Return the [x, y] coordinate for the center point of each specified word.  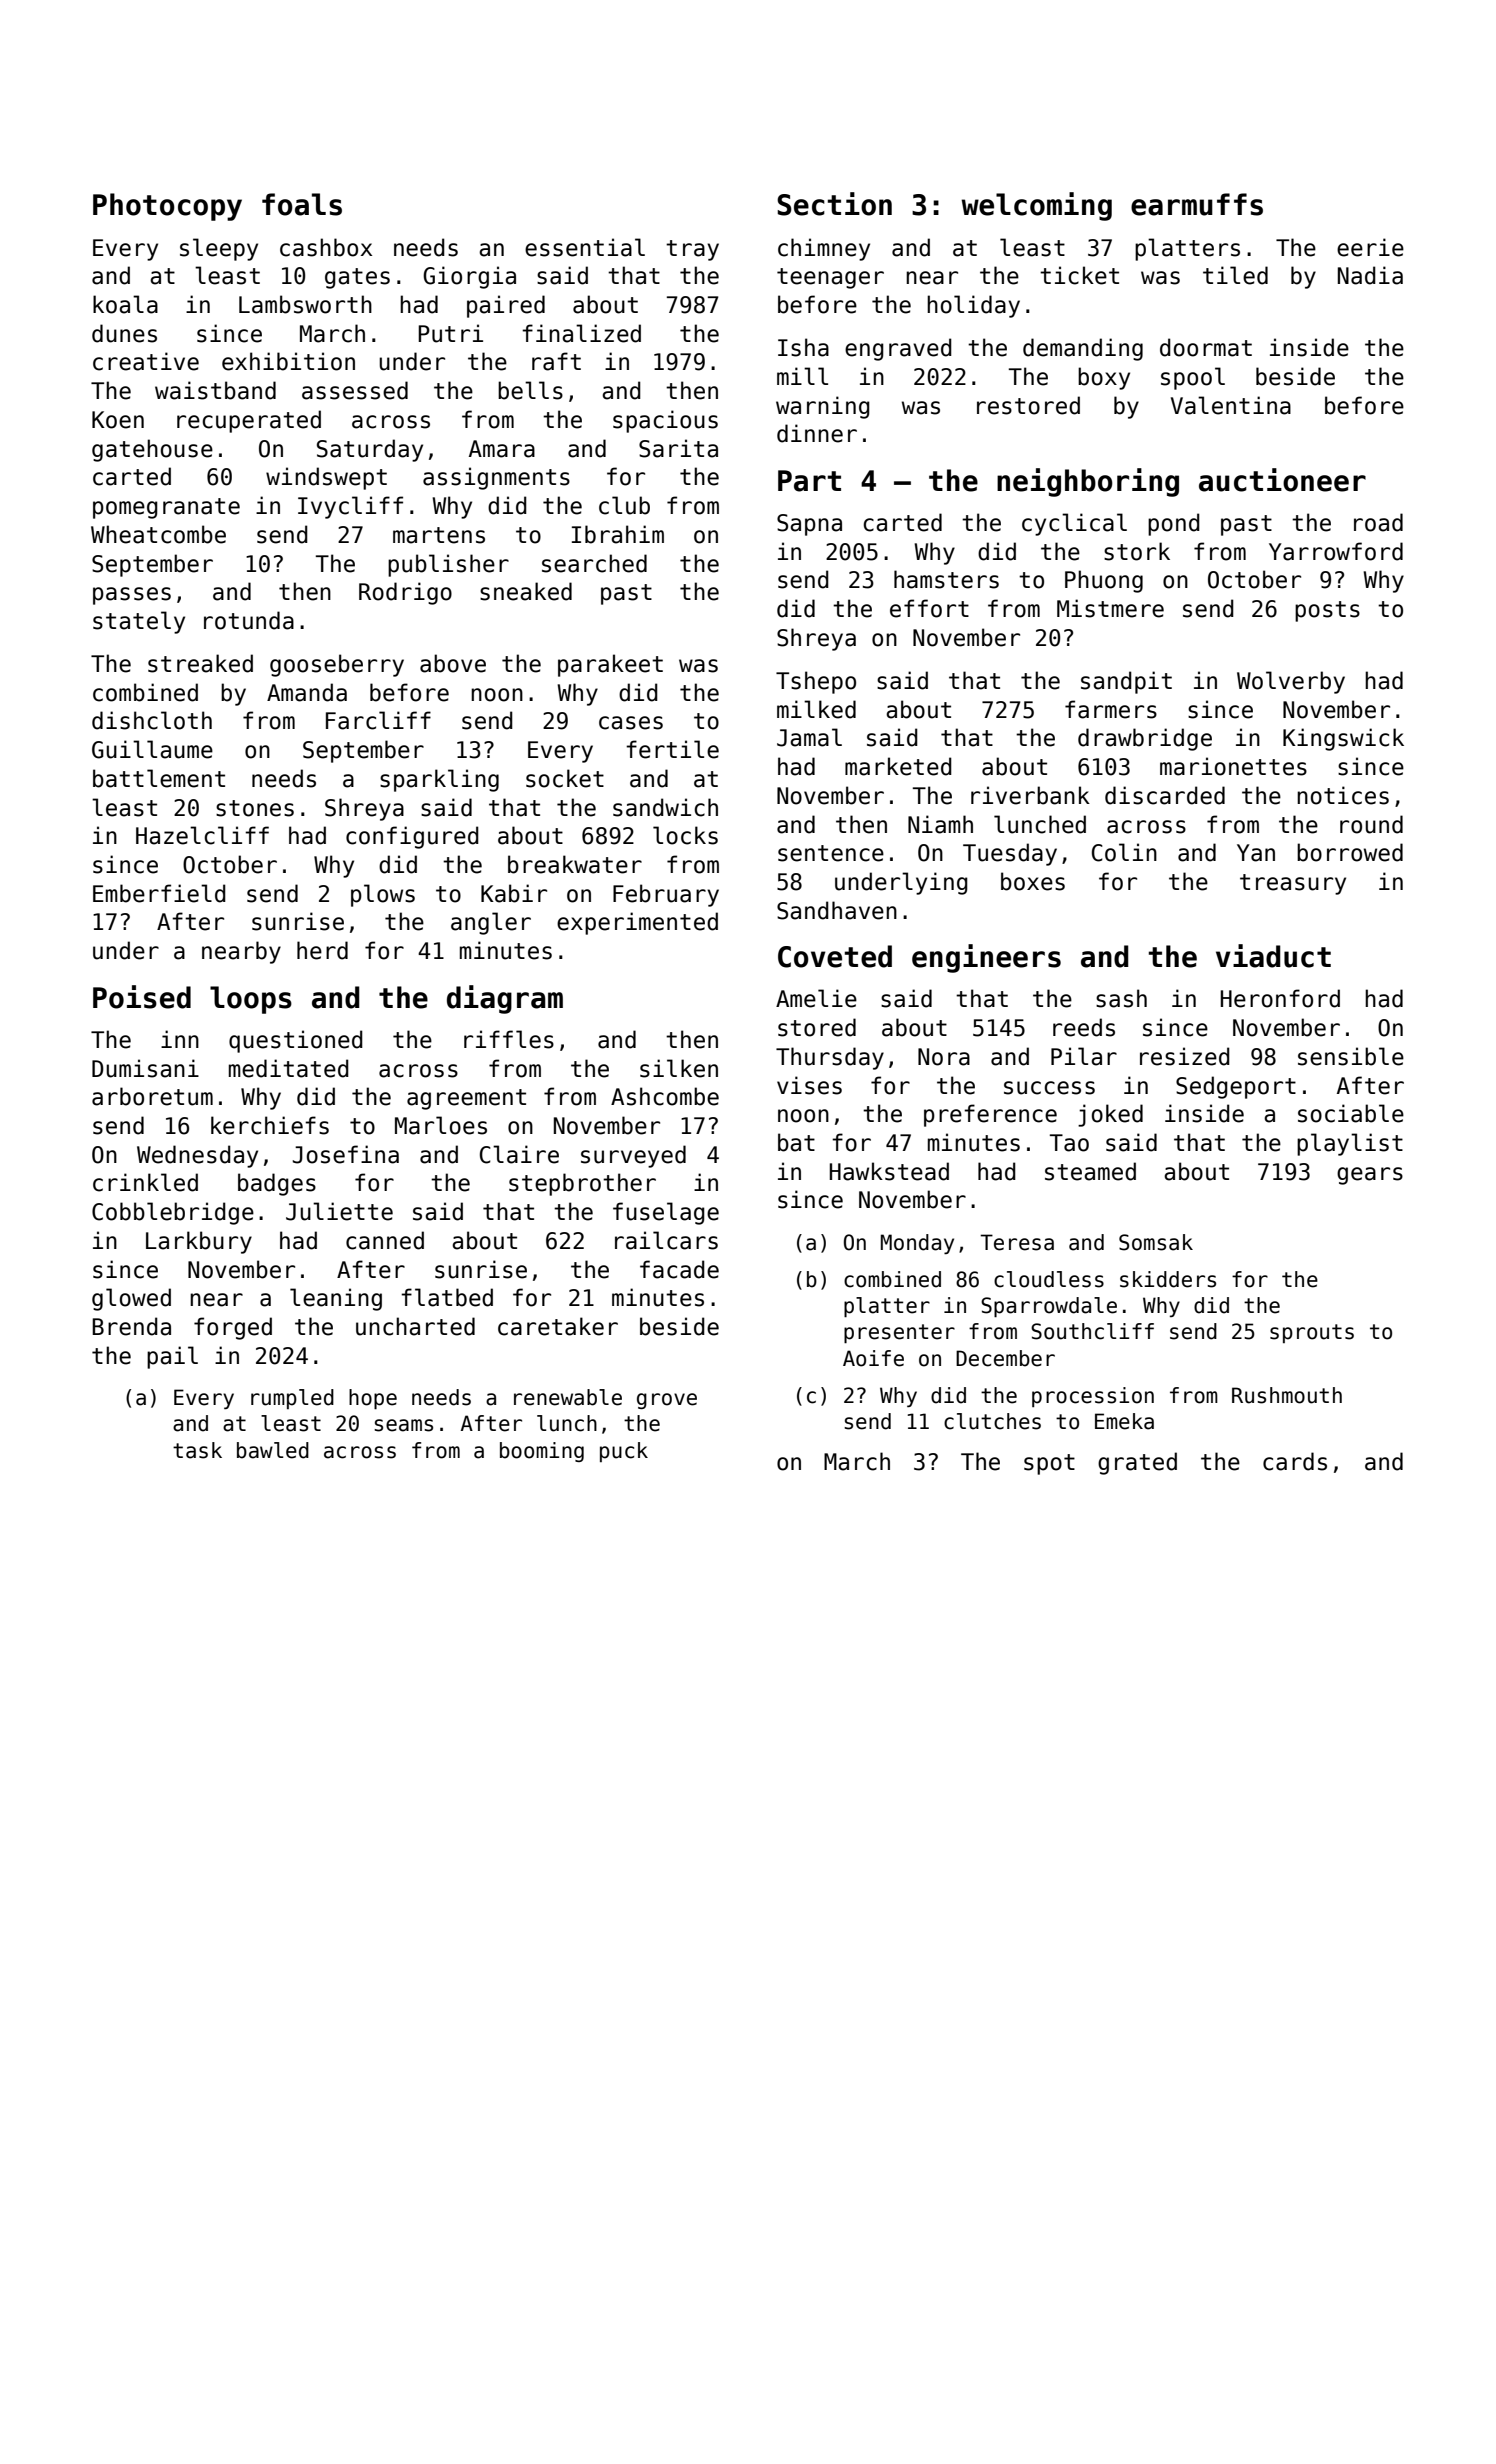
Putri [450, 333]
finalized [581, 333]
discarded [1165, 795]
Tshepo [816, 682]
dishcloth [152, 720]
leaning [336, 1299]
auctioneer [1282, 480]
